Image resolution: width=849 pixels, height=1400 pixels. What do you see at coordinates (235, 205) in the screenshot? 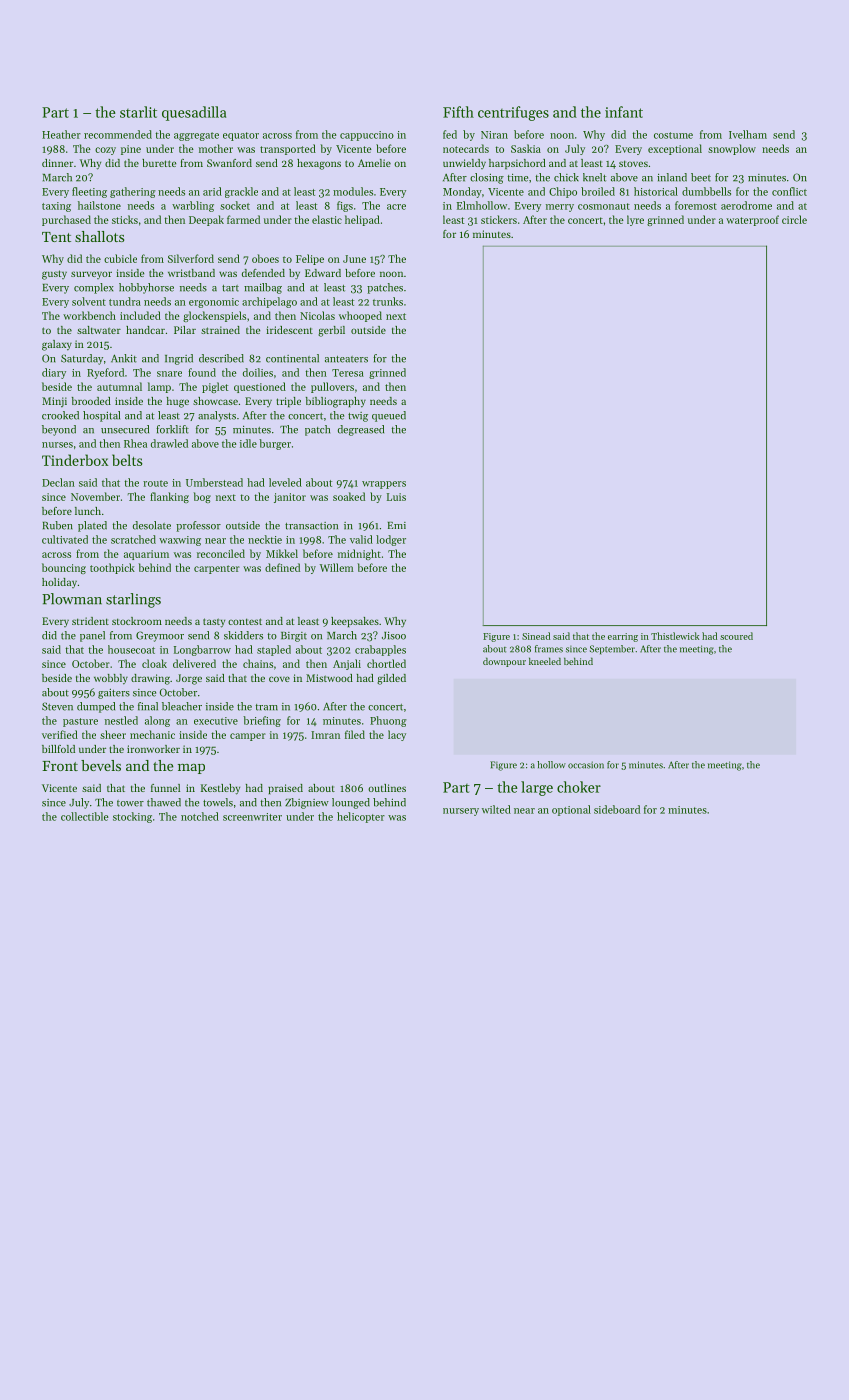
I see `socket` at bounding box center [235, 205].
